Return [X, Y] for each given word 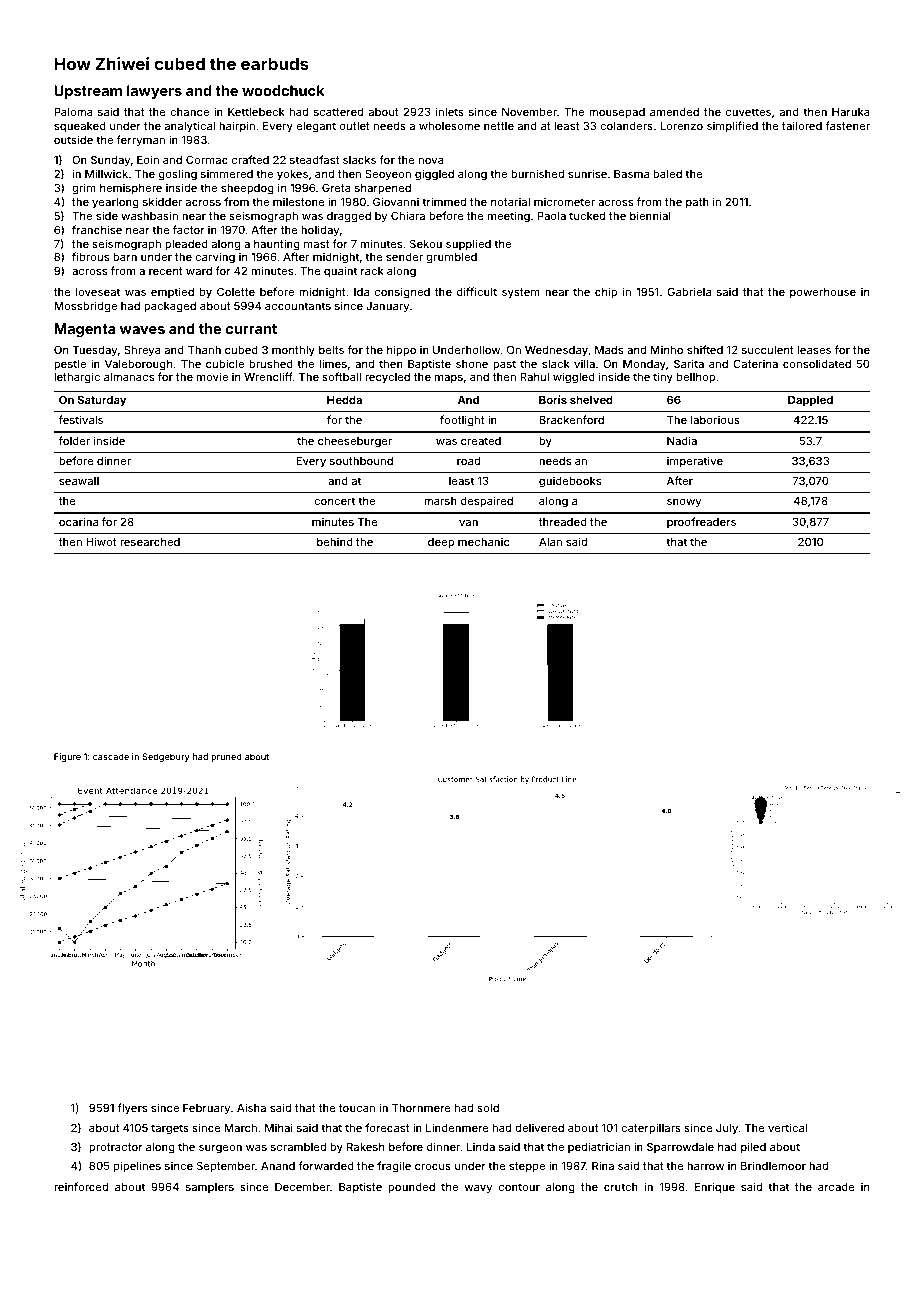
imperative [695, 462]
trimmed [444, 201]
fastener [847, 125]
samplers [210, 1188]
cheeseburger [355, 442]
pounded [411, 1188]
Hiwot [101, 541]
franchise [97, 229]
